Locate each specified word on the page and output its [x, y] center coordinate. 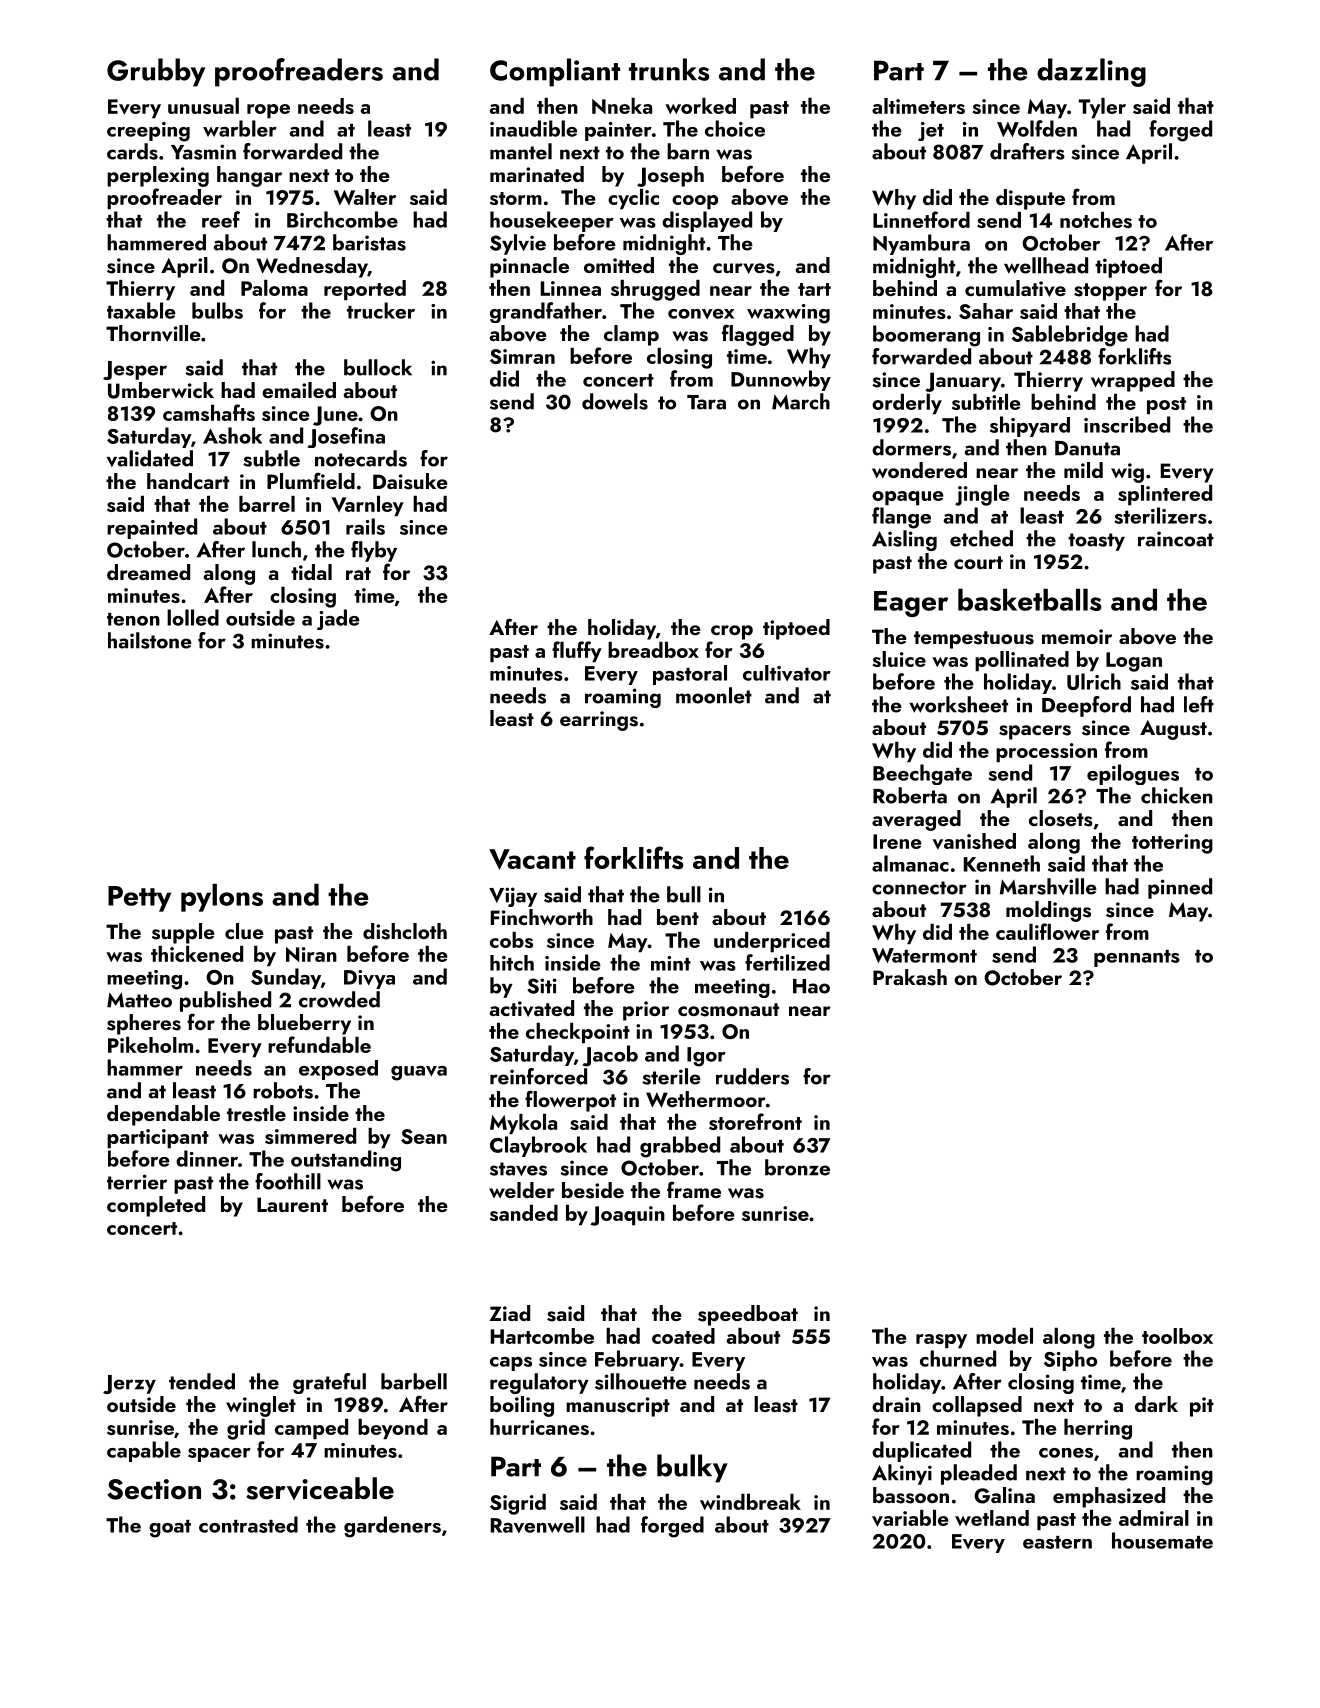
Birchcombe [342, 219]
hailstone [150, 640]
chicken [1177, 795]
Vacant [532, 859]
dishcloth [405, 931]
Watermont [924, 955]
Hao [811, 986]
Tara [706, 402]
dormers [911, 447]
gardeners [392, 1527]
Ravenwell [538, 1524]
